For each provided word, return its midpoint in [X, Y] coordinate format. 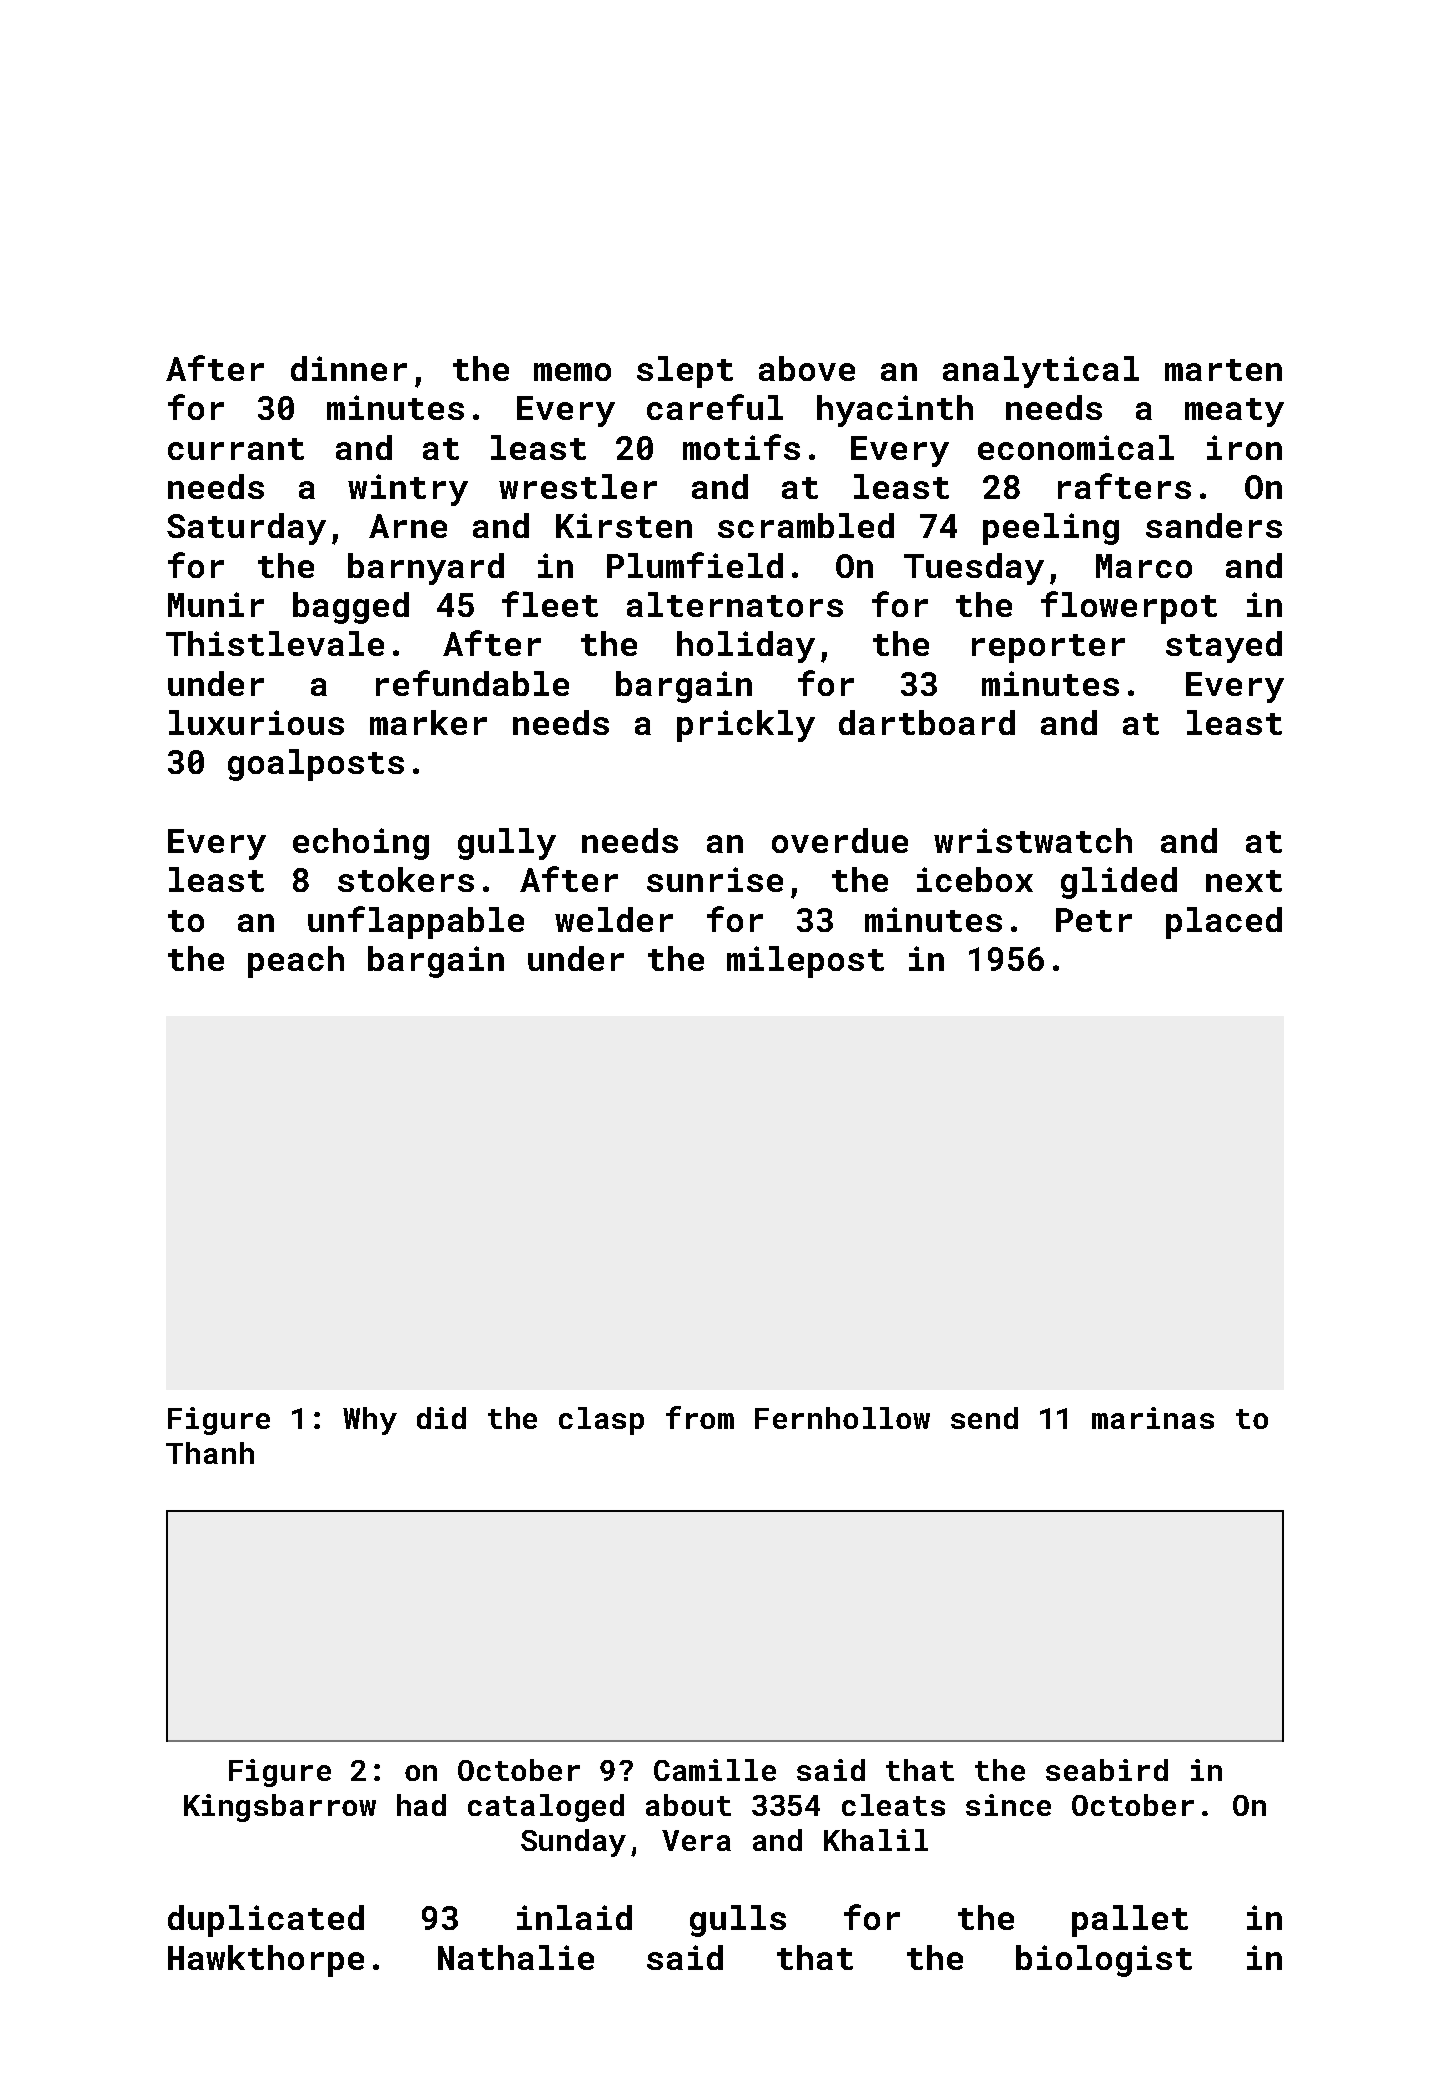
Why [370, 1421]
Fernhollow [842, 1418]
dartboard [927, 722]
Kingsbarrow [280, 1808]
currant [236, 449]
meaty [1234, 412]
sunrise [715, 879]
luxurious [256, 722]
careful [715, 407]
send [984, 1418]
